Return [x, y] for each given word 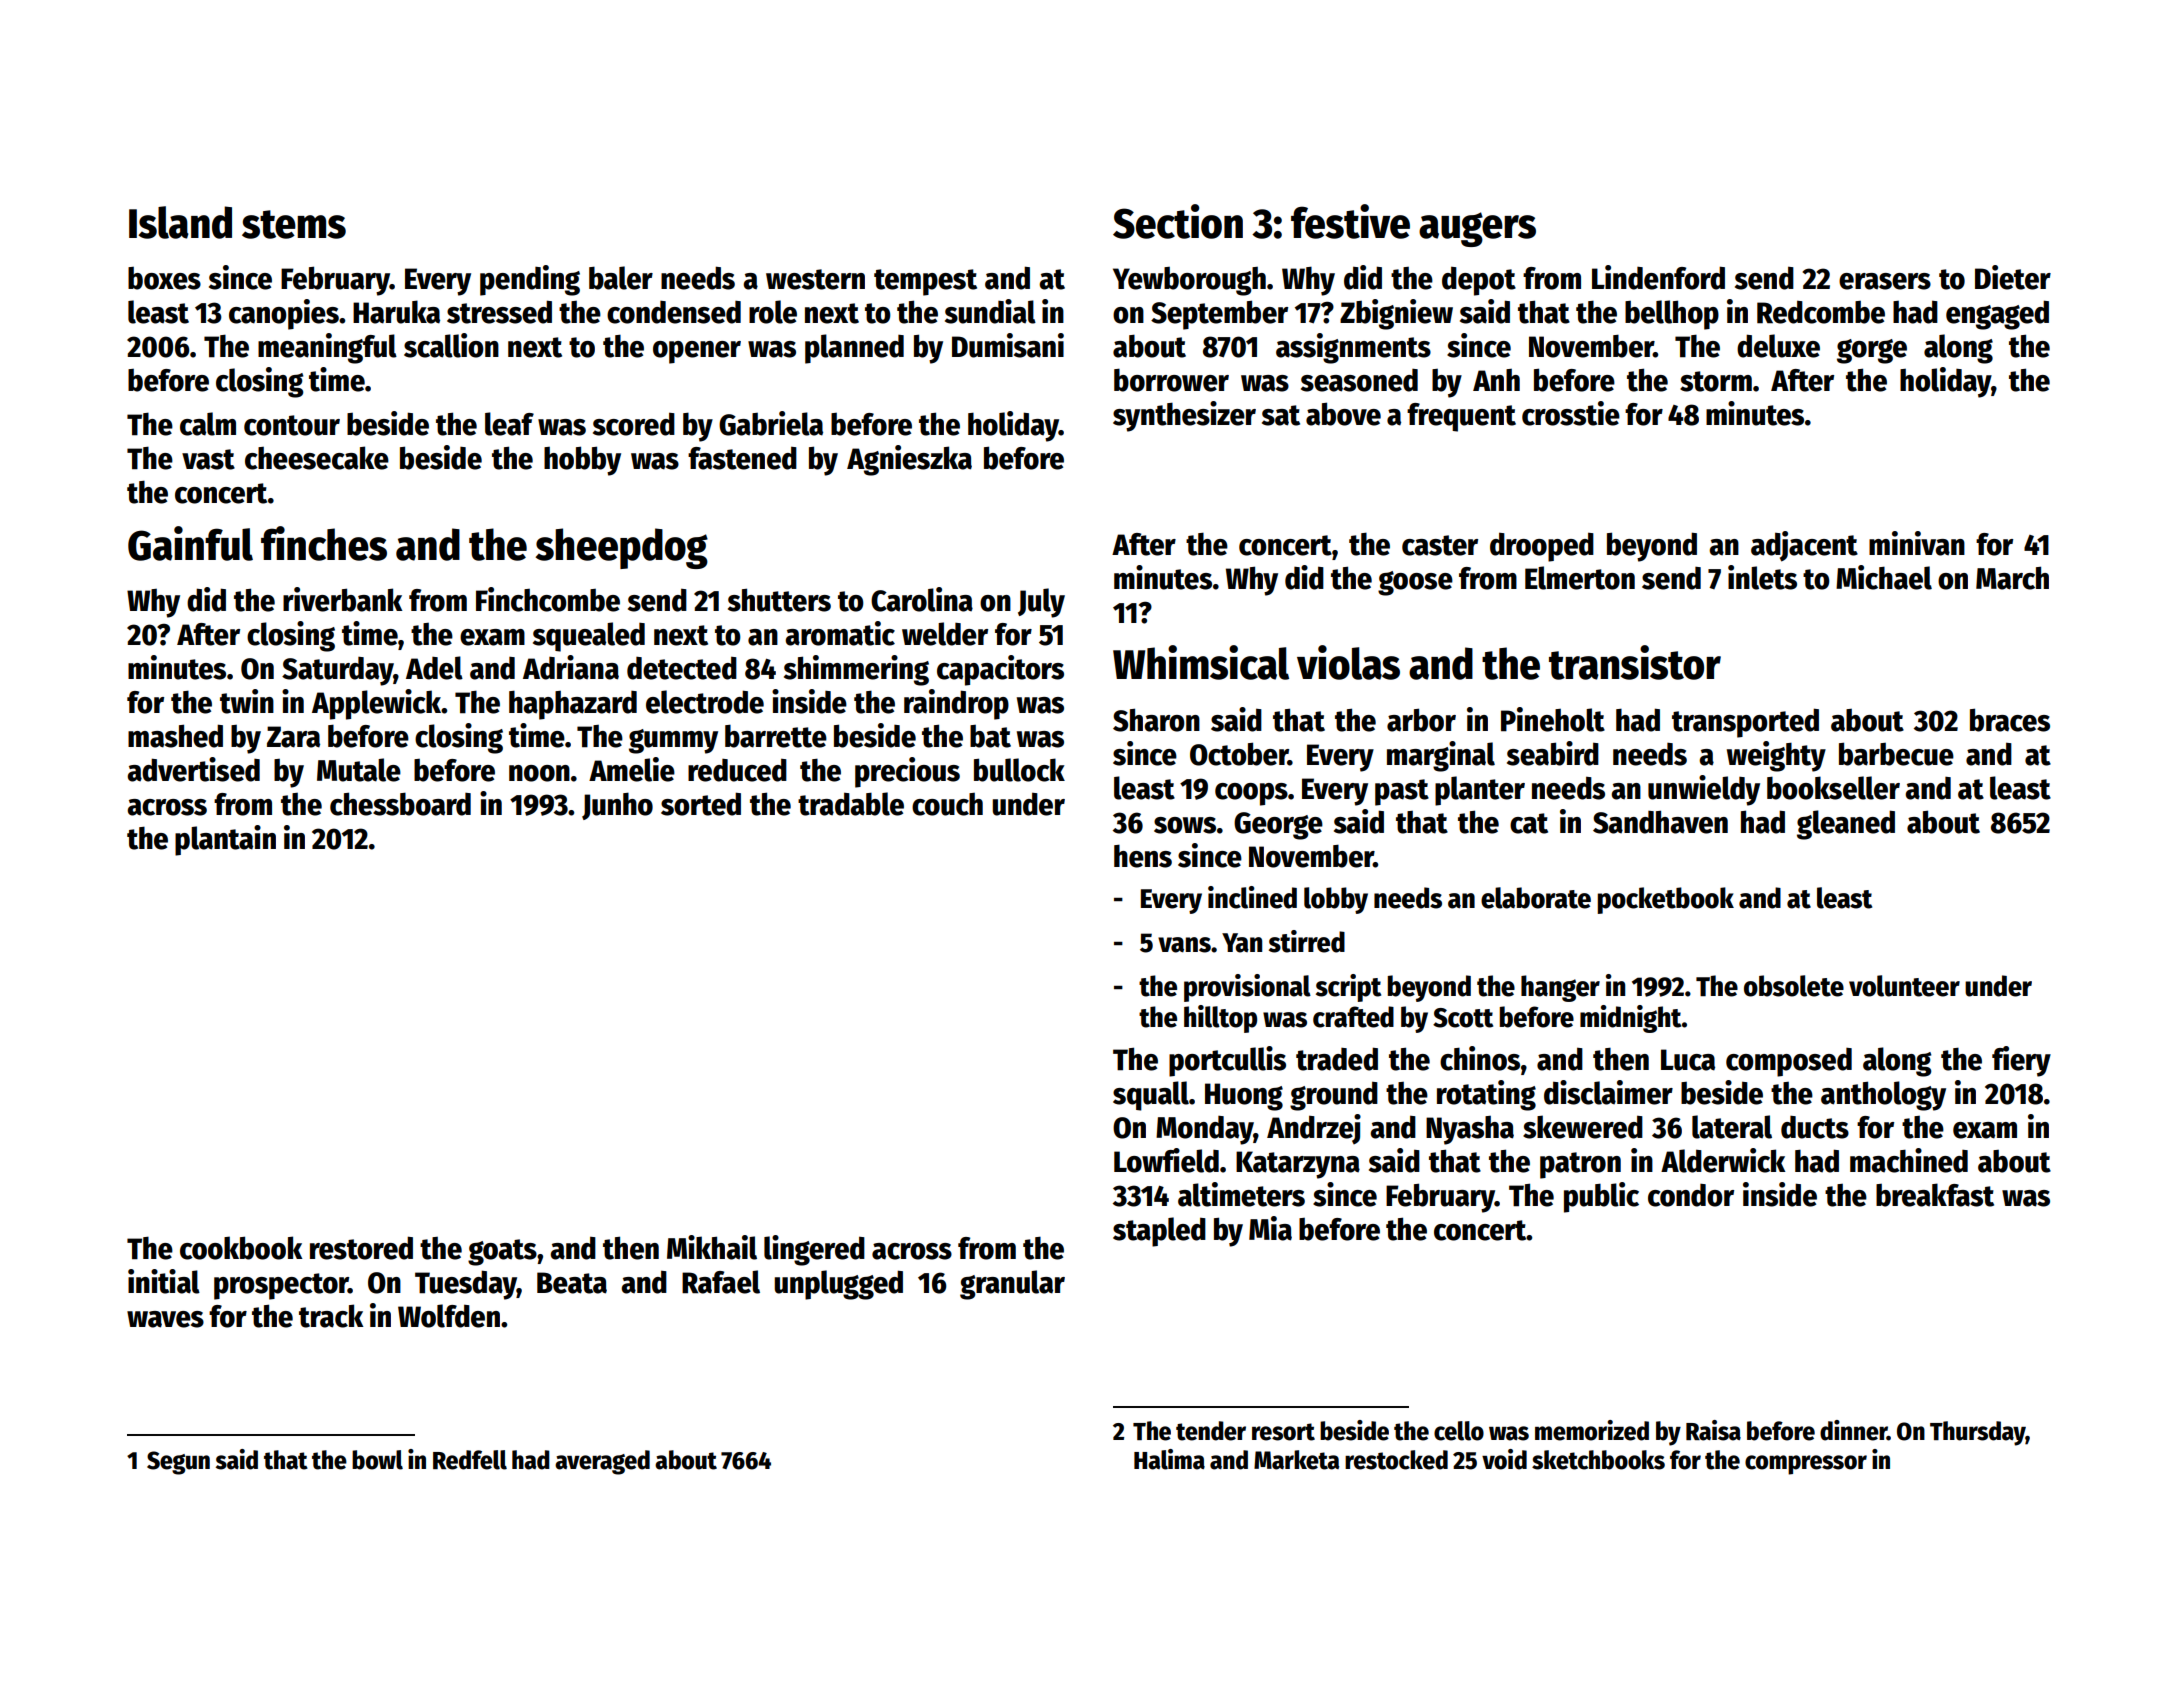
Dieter [2013, 277]
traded [1337, 1059]
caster [1440, 545]
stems [294, 224]
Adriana [571, 667]
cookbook [241, 1248]
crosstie [1571, 413]
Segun [178, 1463]
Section [1178, 221]
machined [1909, 1160]
